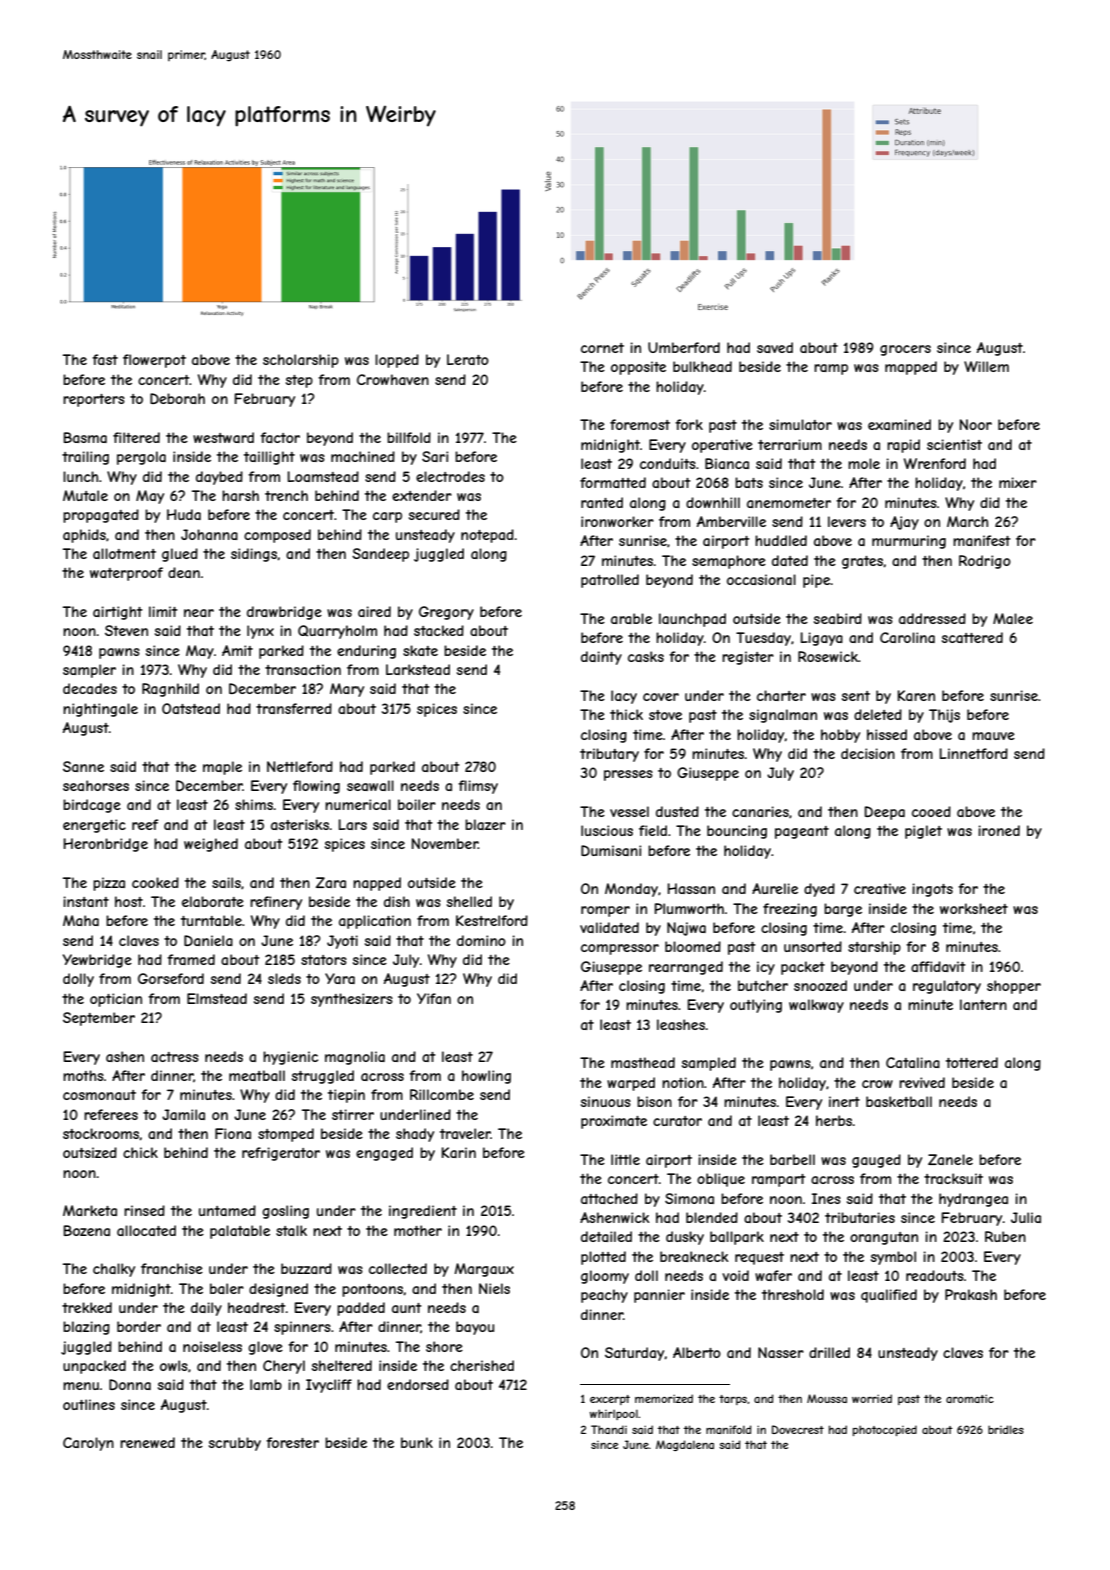 The image size is (1110, 1570). I want to click on boiler, so click(417, 804).
